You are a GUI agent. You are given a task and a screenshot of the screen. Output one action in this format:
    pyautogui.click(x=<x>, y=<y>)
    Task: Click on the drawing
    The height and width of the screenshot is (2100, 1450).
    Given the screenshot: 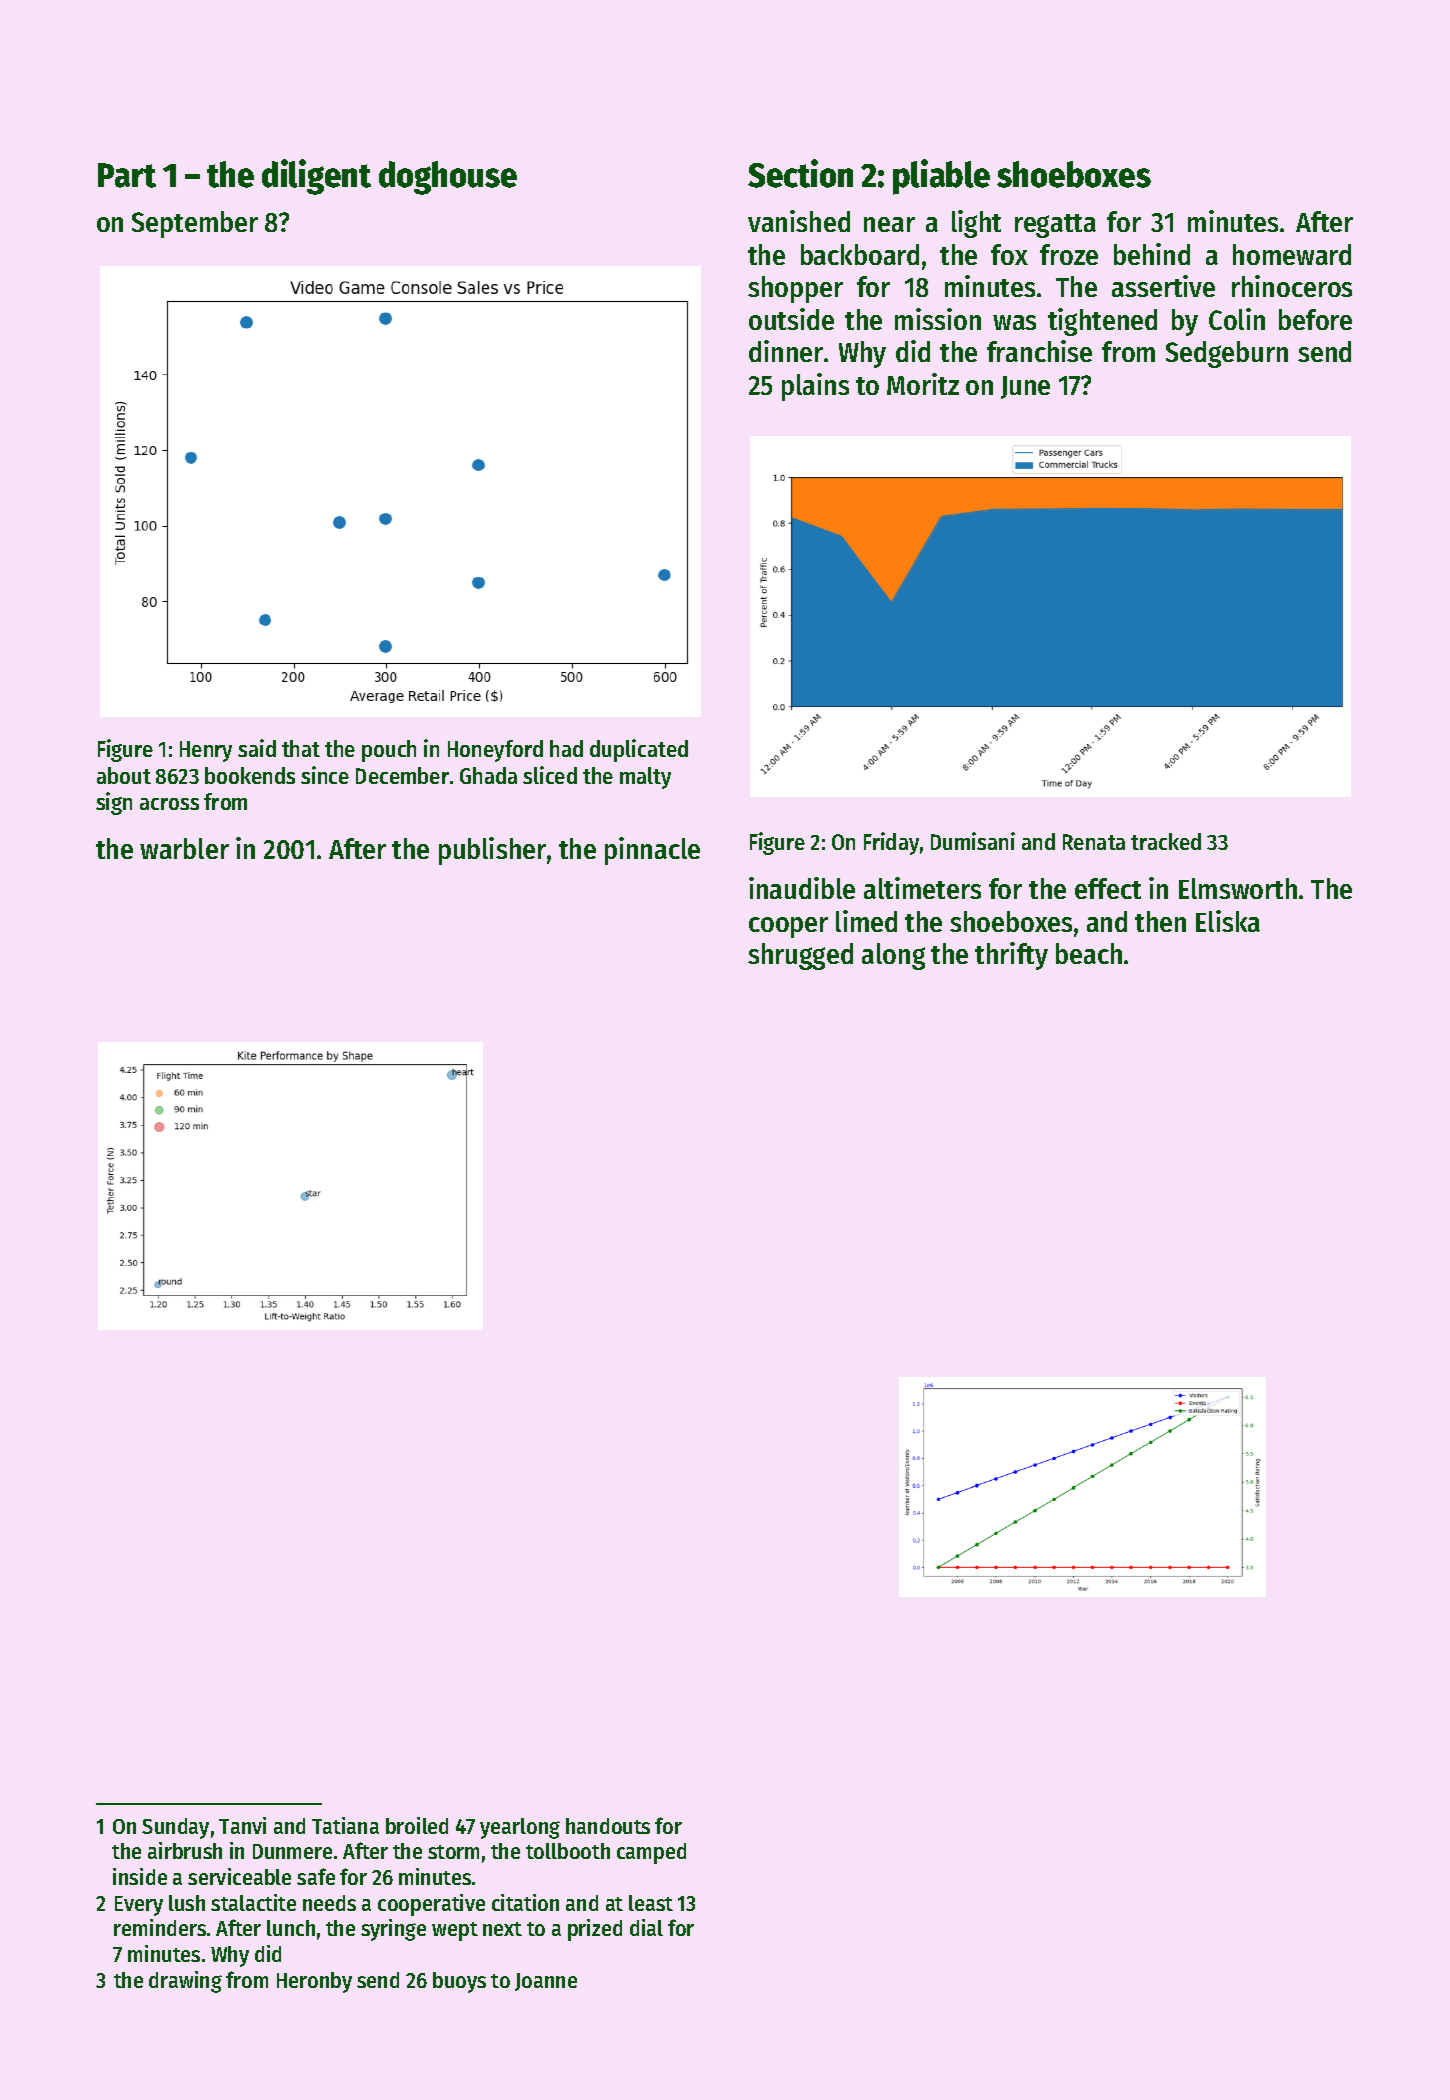 What is the action you would take?
    pyautogui.click(x=185, y=1982)
